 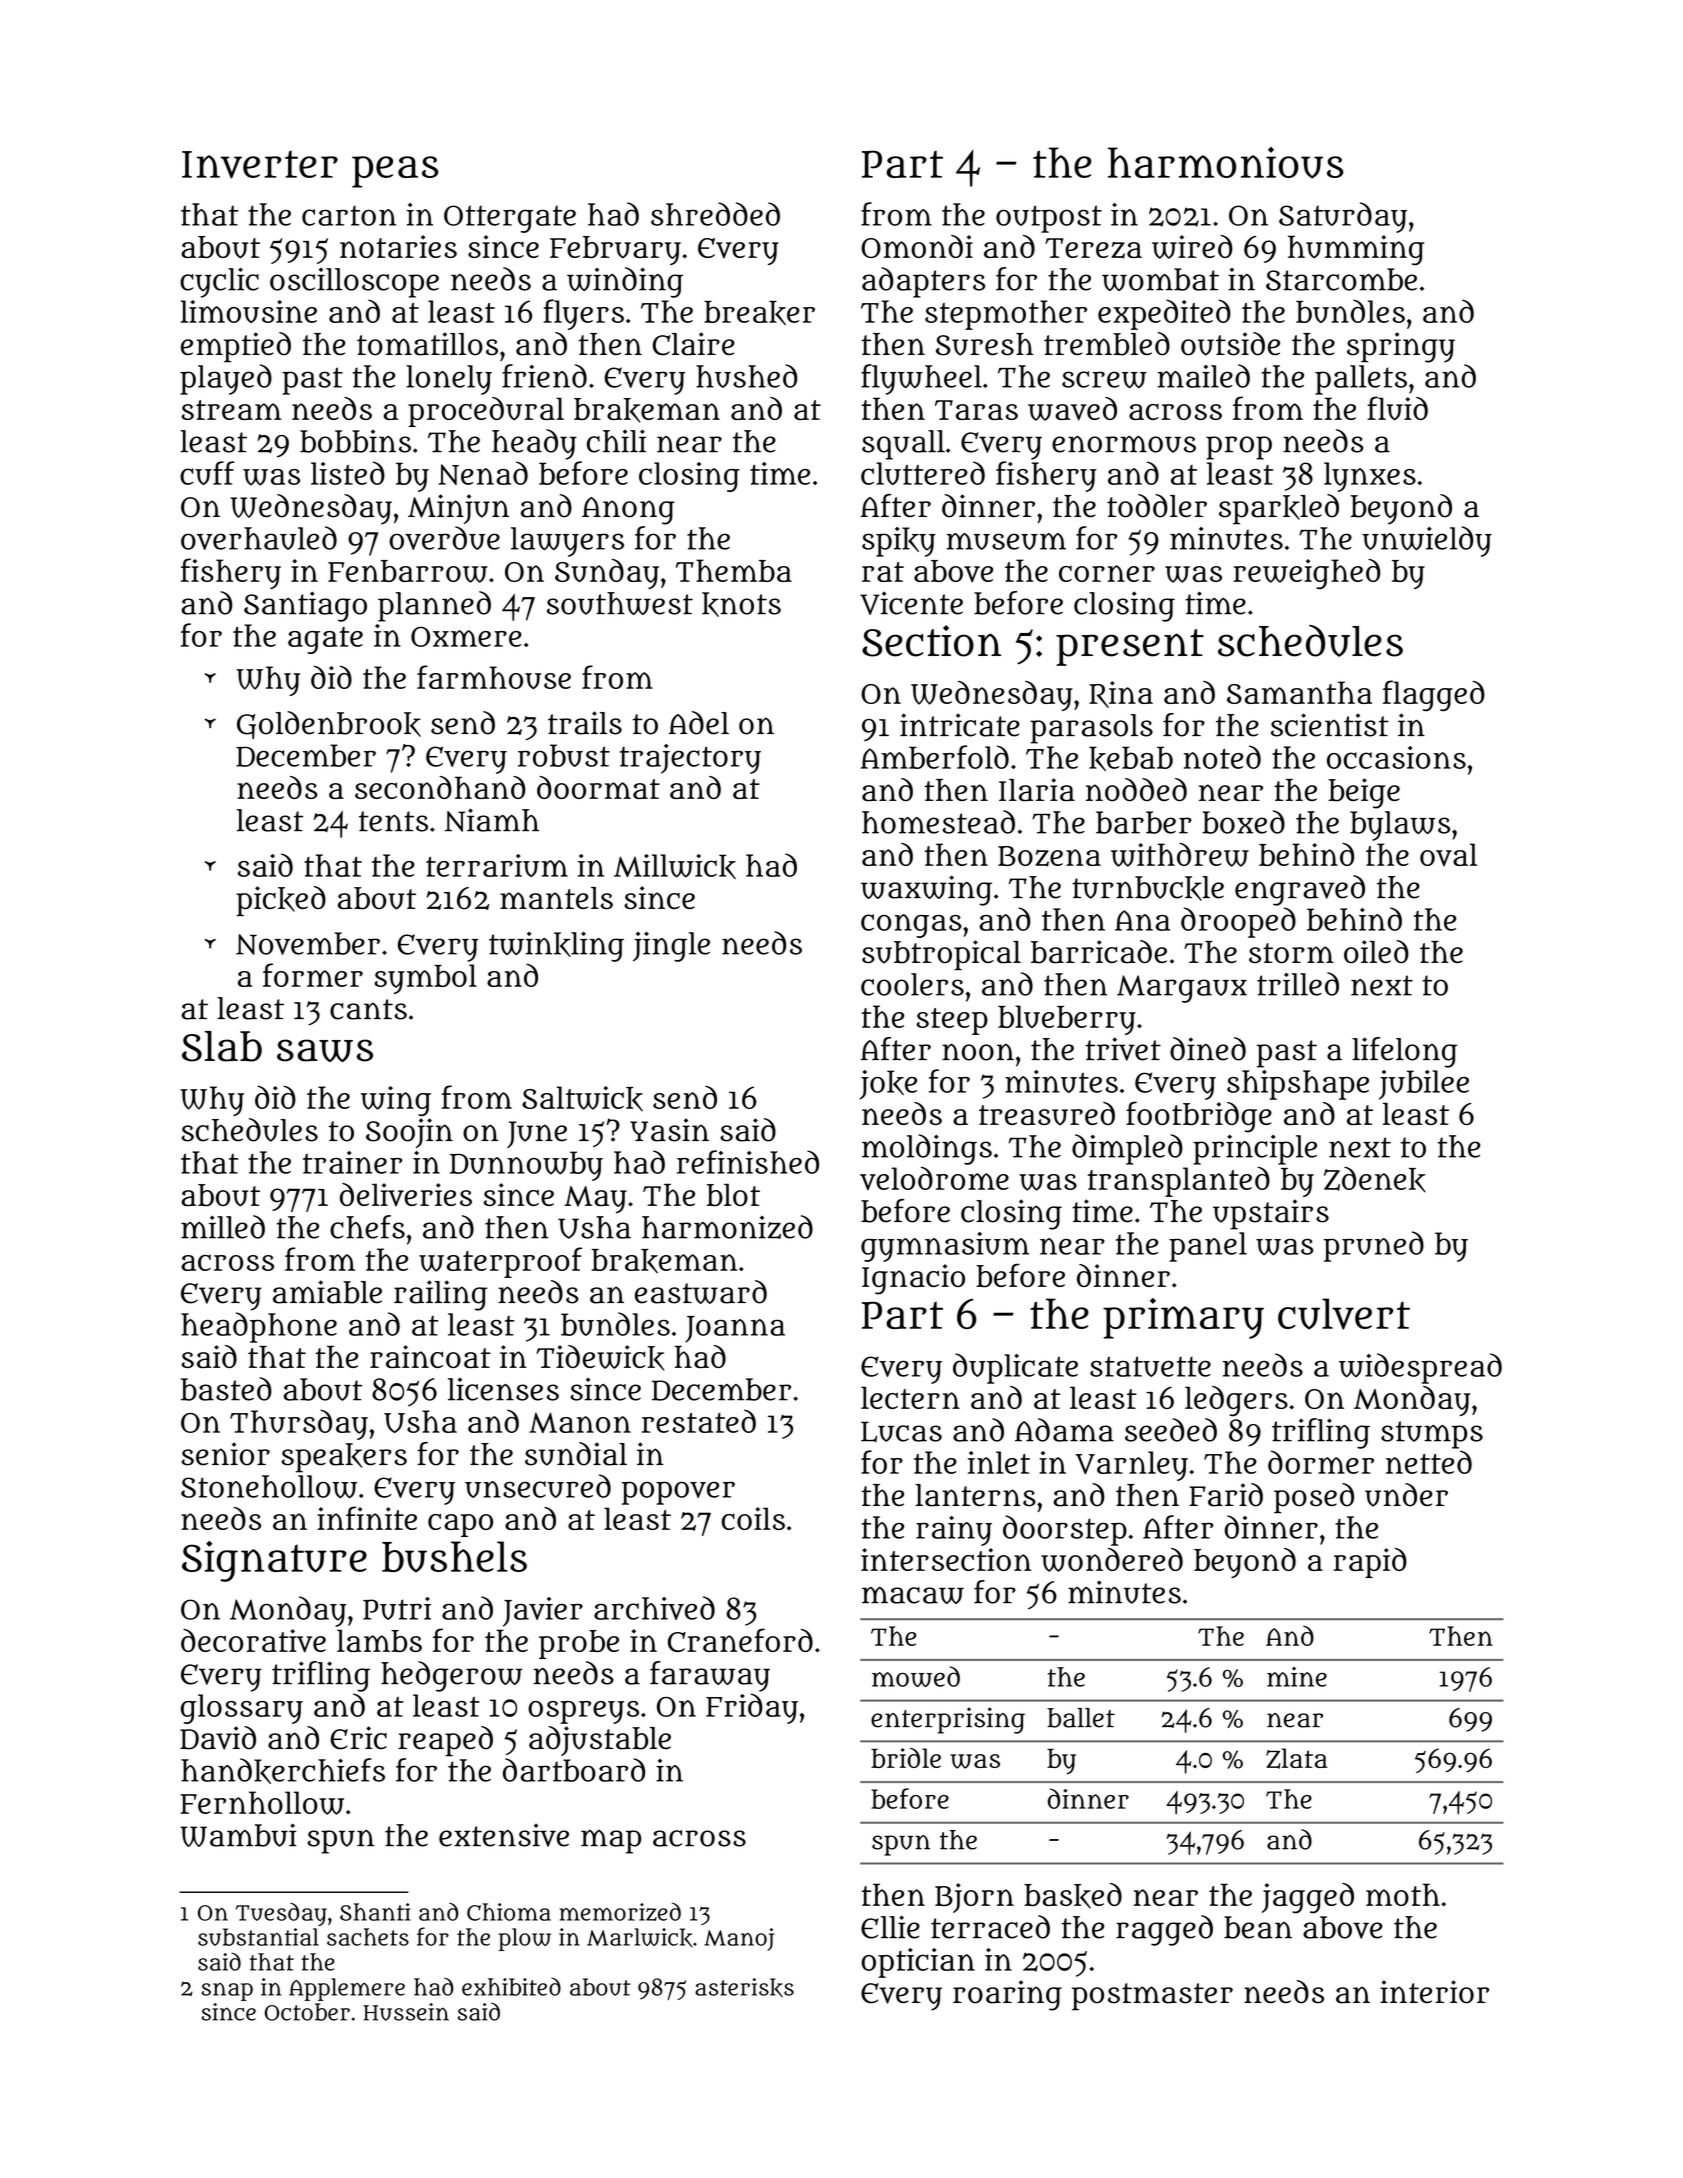 I want to click on homestead, so click(x=938, y=822).
